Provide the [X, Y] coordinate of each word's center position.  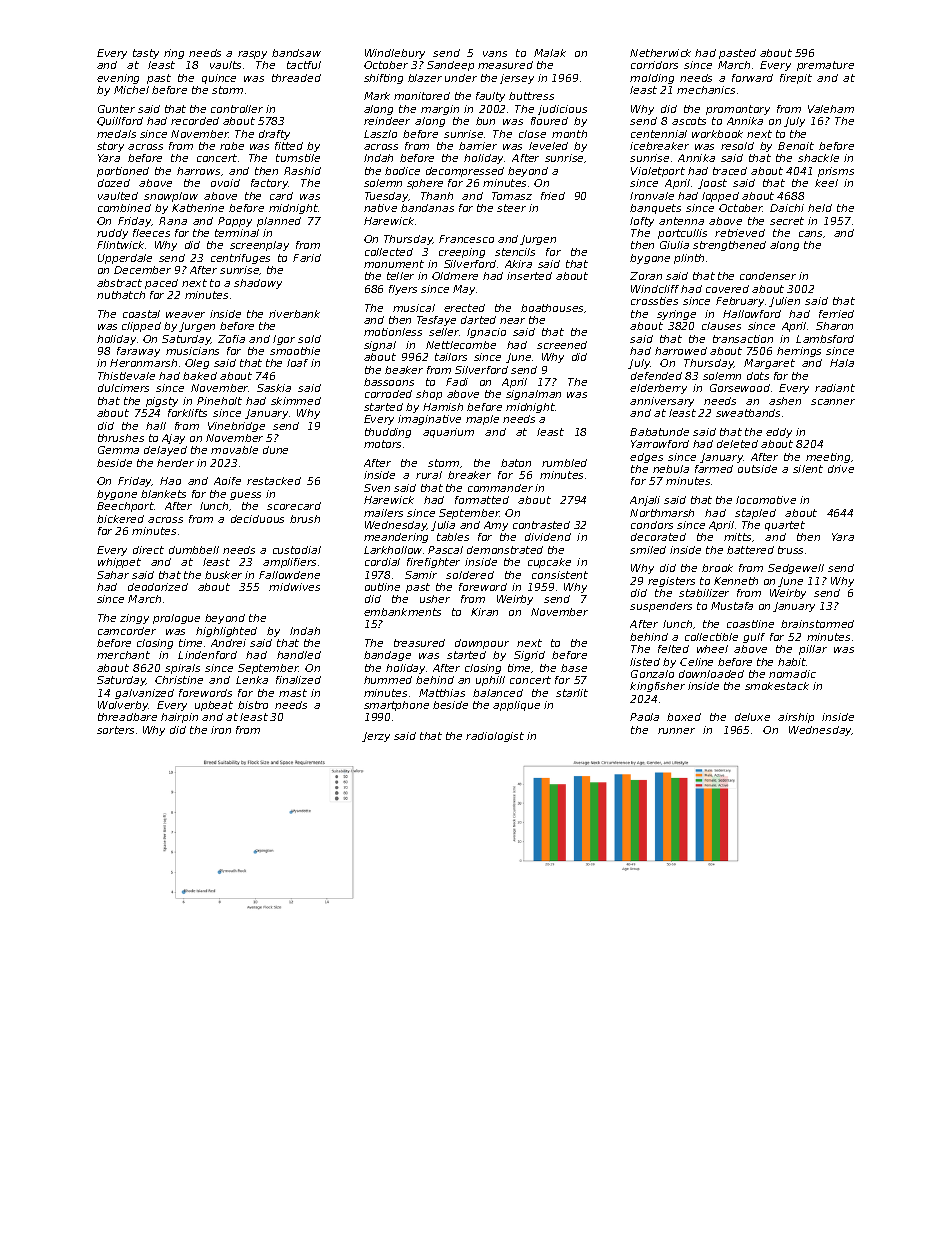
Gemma [118, 450]
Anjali [645, 501]
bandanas [427, 208]
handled [299, 655]
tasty [146, 54]
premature [825, 66]
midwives [294, 587]
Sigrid [529, 656]
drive [841, 469]
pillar [813, 650]
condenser [768, 276]
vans [495, 54]
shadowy [258, 284]
